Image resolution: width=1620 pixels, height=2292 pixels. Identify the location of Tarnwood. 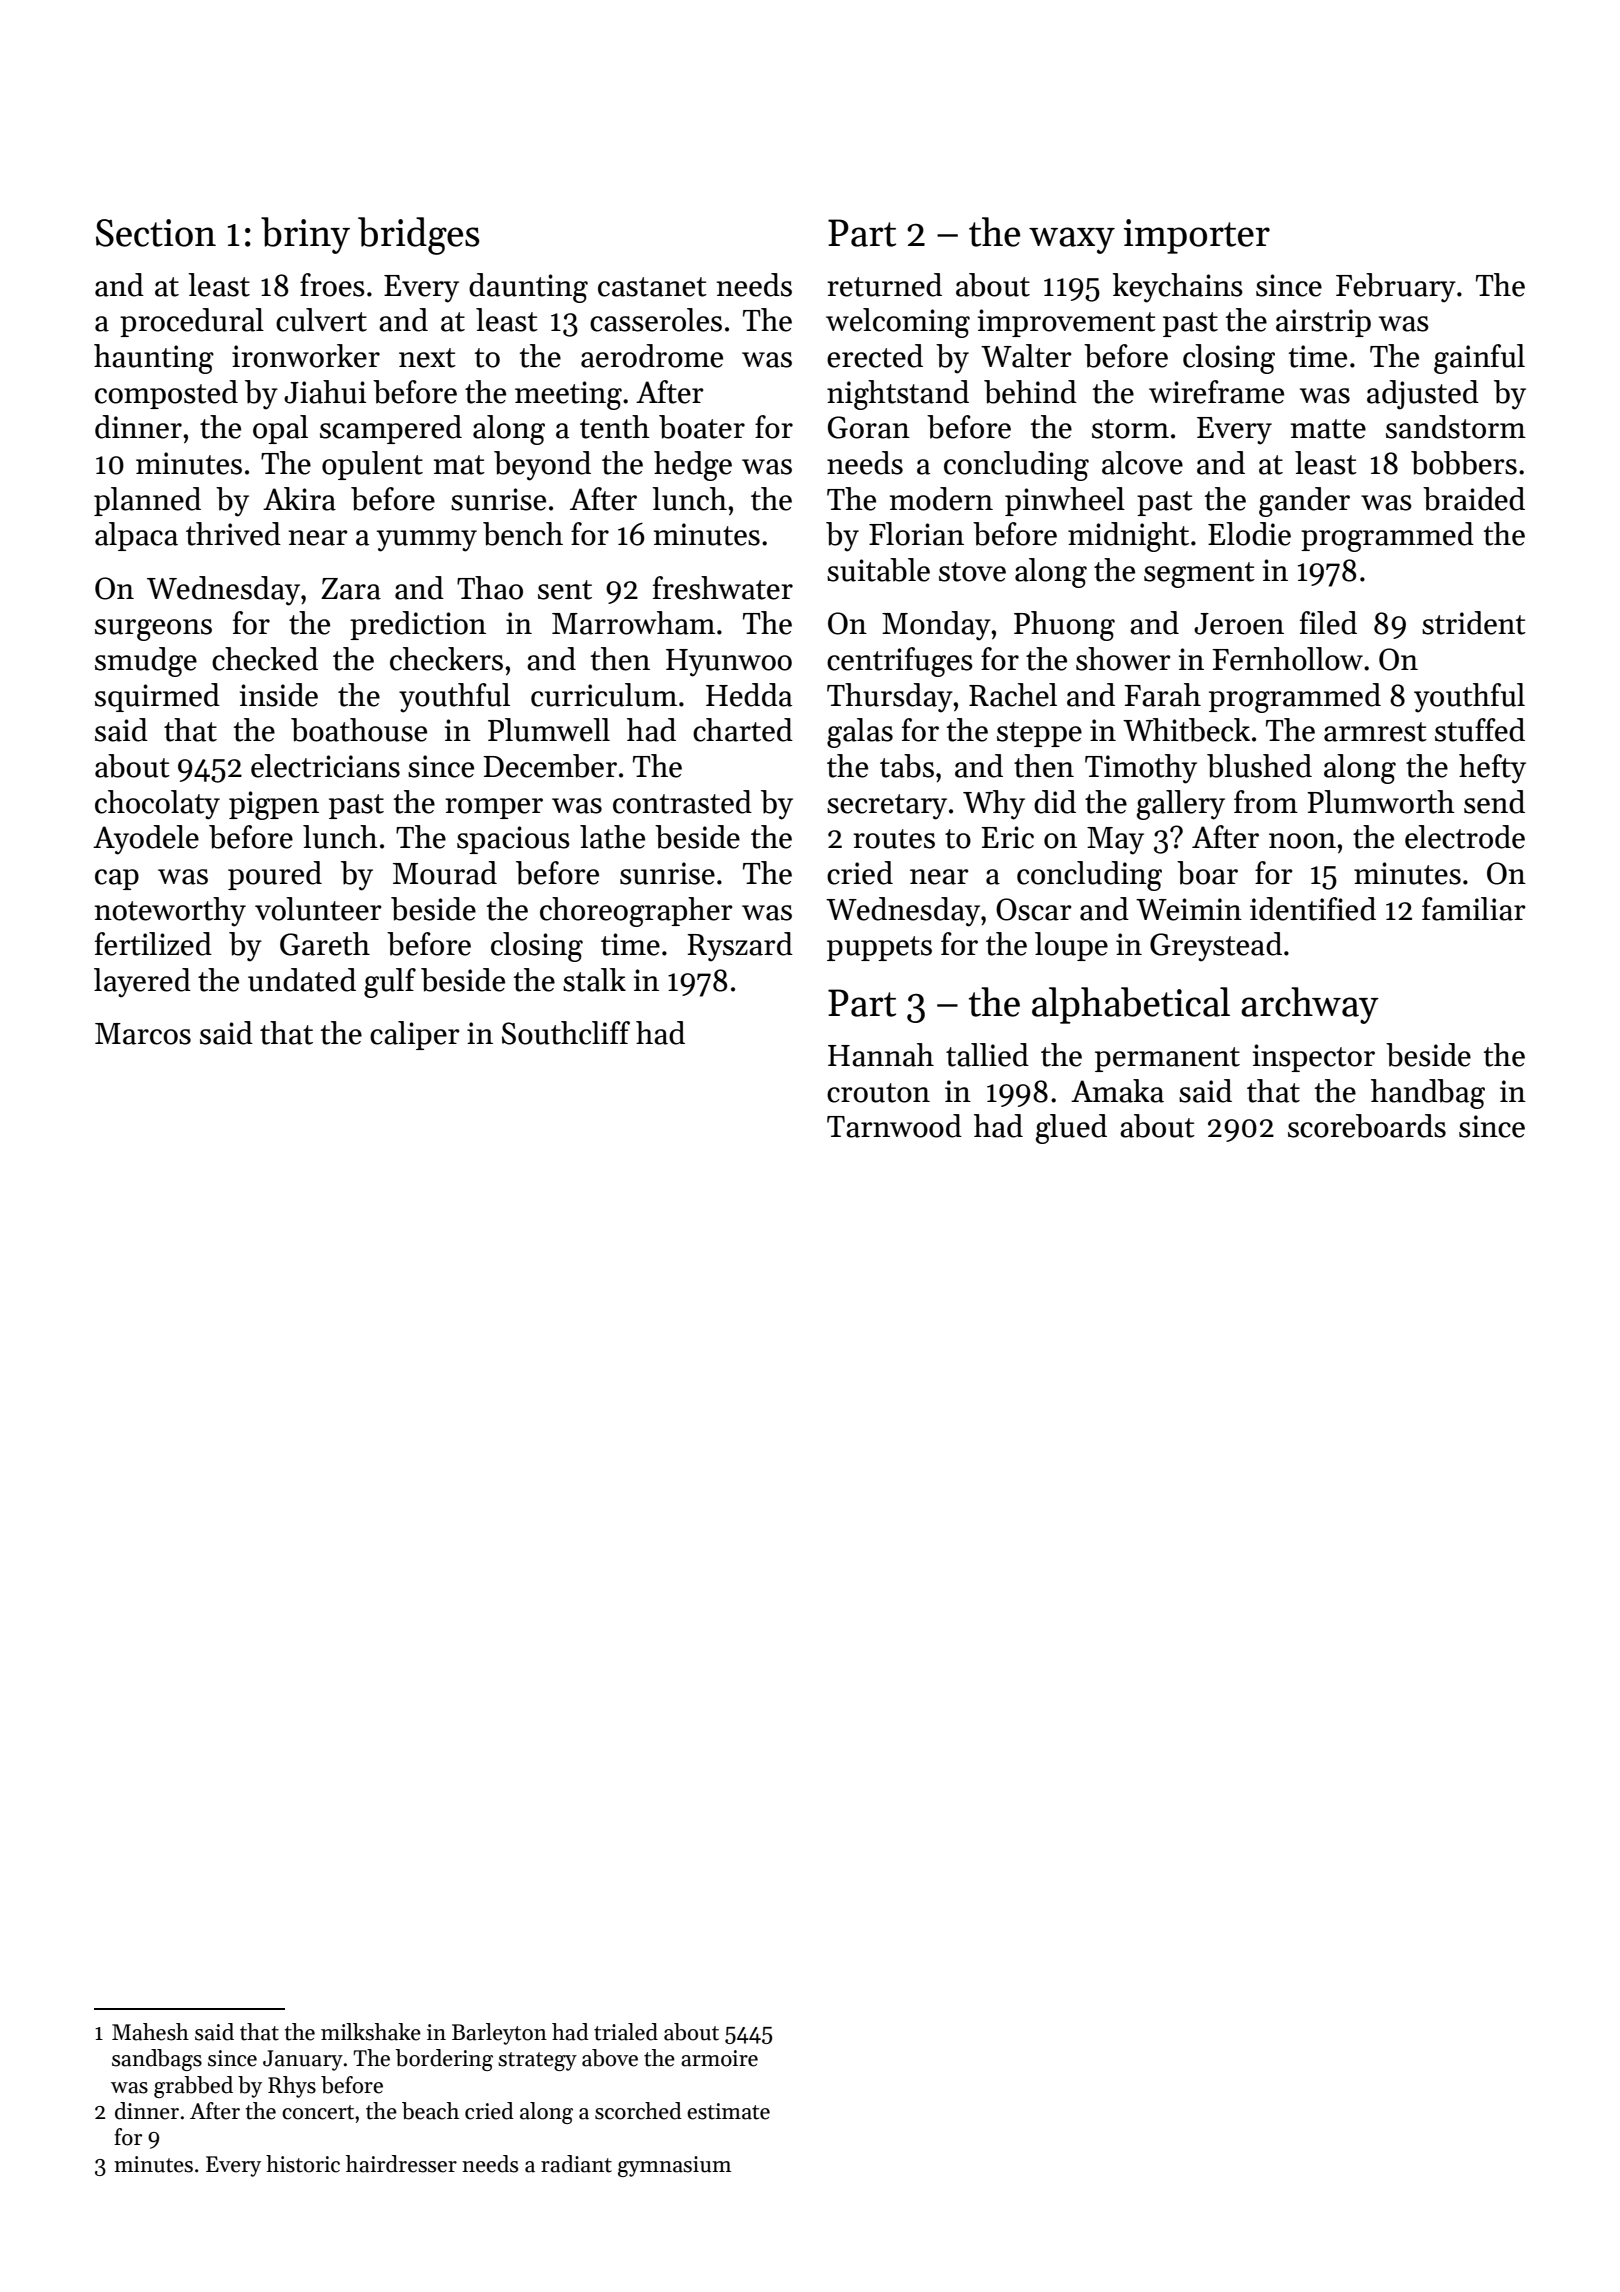
(894, 1126).
